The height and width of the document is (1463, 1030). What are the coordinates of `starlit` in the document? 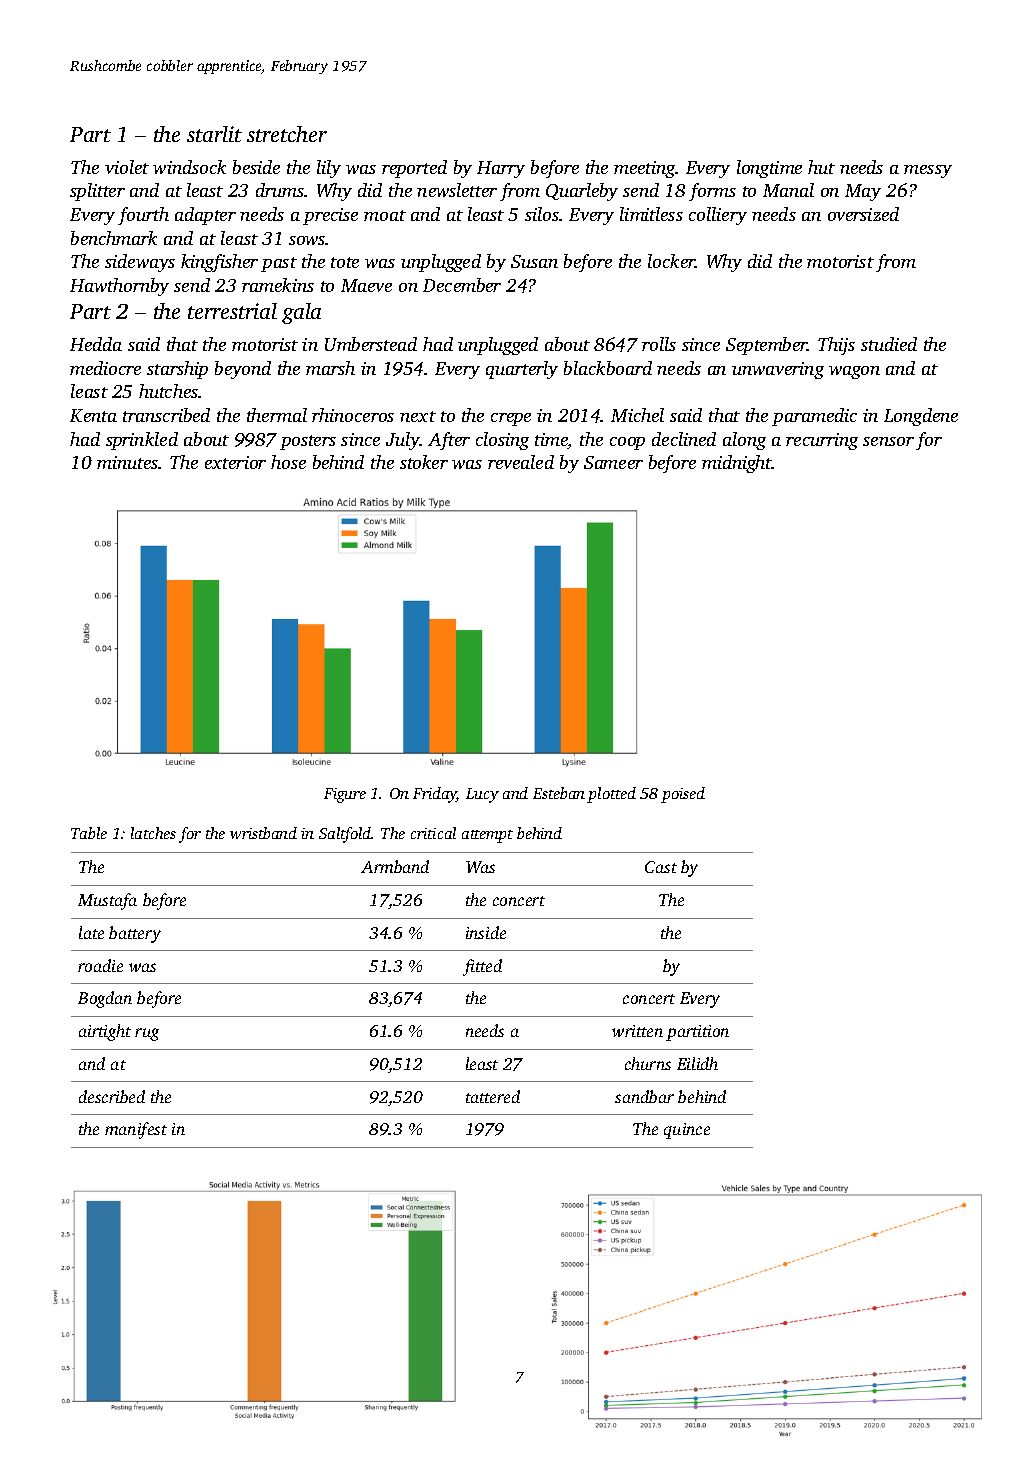 It's located at (214, 134).
